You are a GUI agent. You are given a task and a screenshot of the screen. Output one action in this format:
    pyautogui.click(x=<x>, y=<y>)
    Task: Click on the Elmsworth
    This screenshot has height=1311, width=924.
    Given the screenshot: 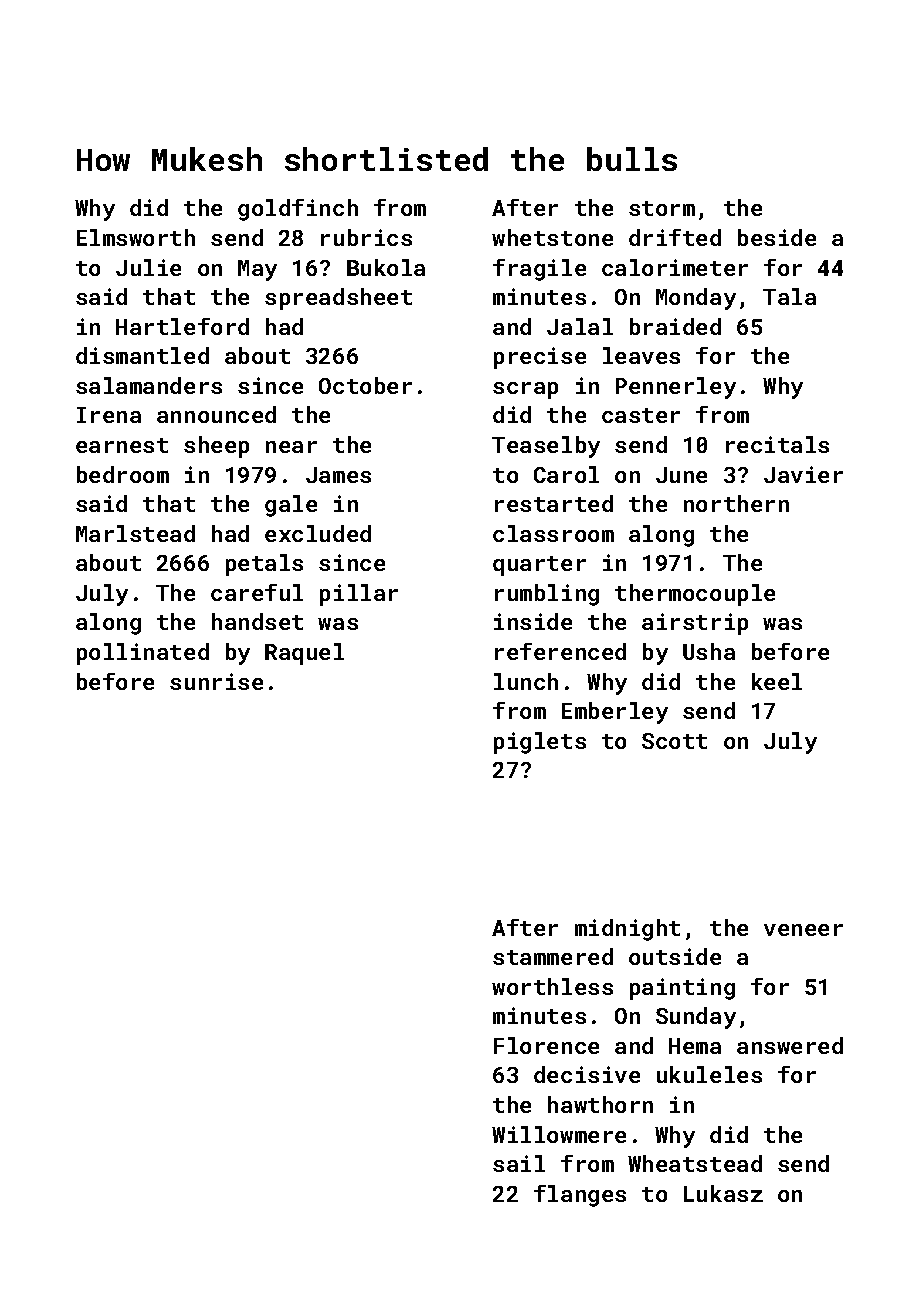 What is the action you would take?
    pyautogui.click(x=136, y=237)
